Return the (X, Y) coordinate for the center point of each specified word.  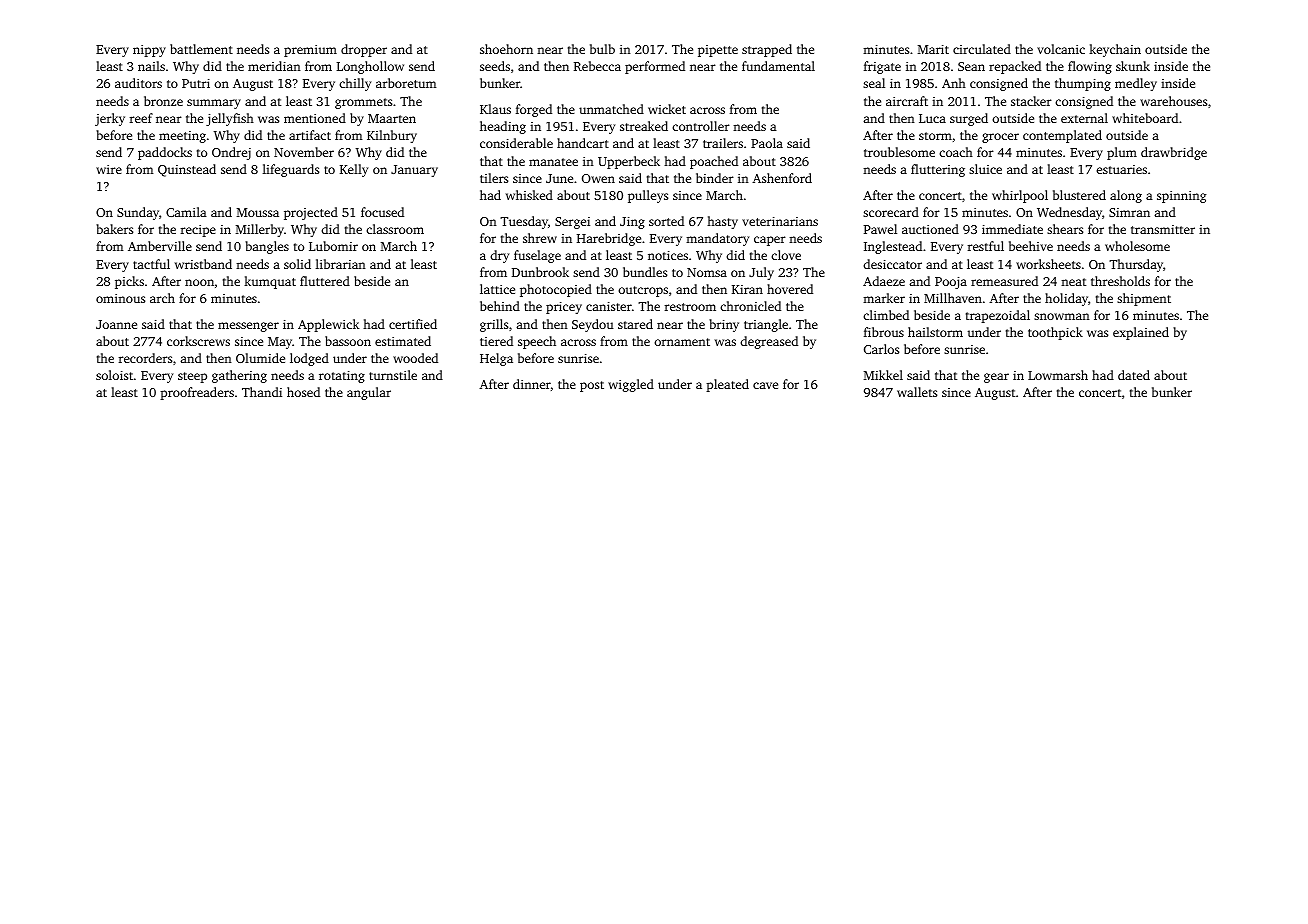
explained (1141, 333)
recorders (145, 358)
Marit (933, 49)
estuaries (1121, 169)
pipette (718, 51)
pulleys (648, 196)
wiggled (631, 385)
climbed (886, 315)
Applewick (328, 325)
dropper (364, 50)
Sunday (138, 213)
